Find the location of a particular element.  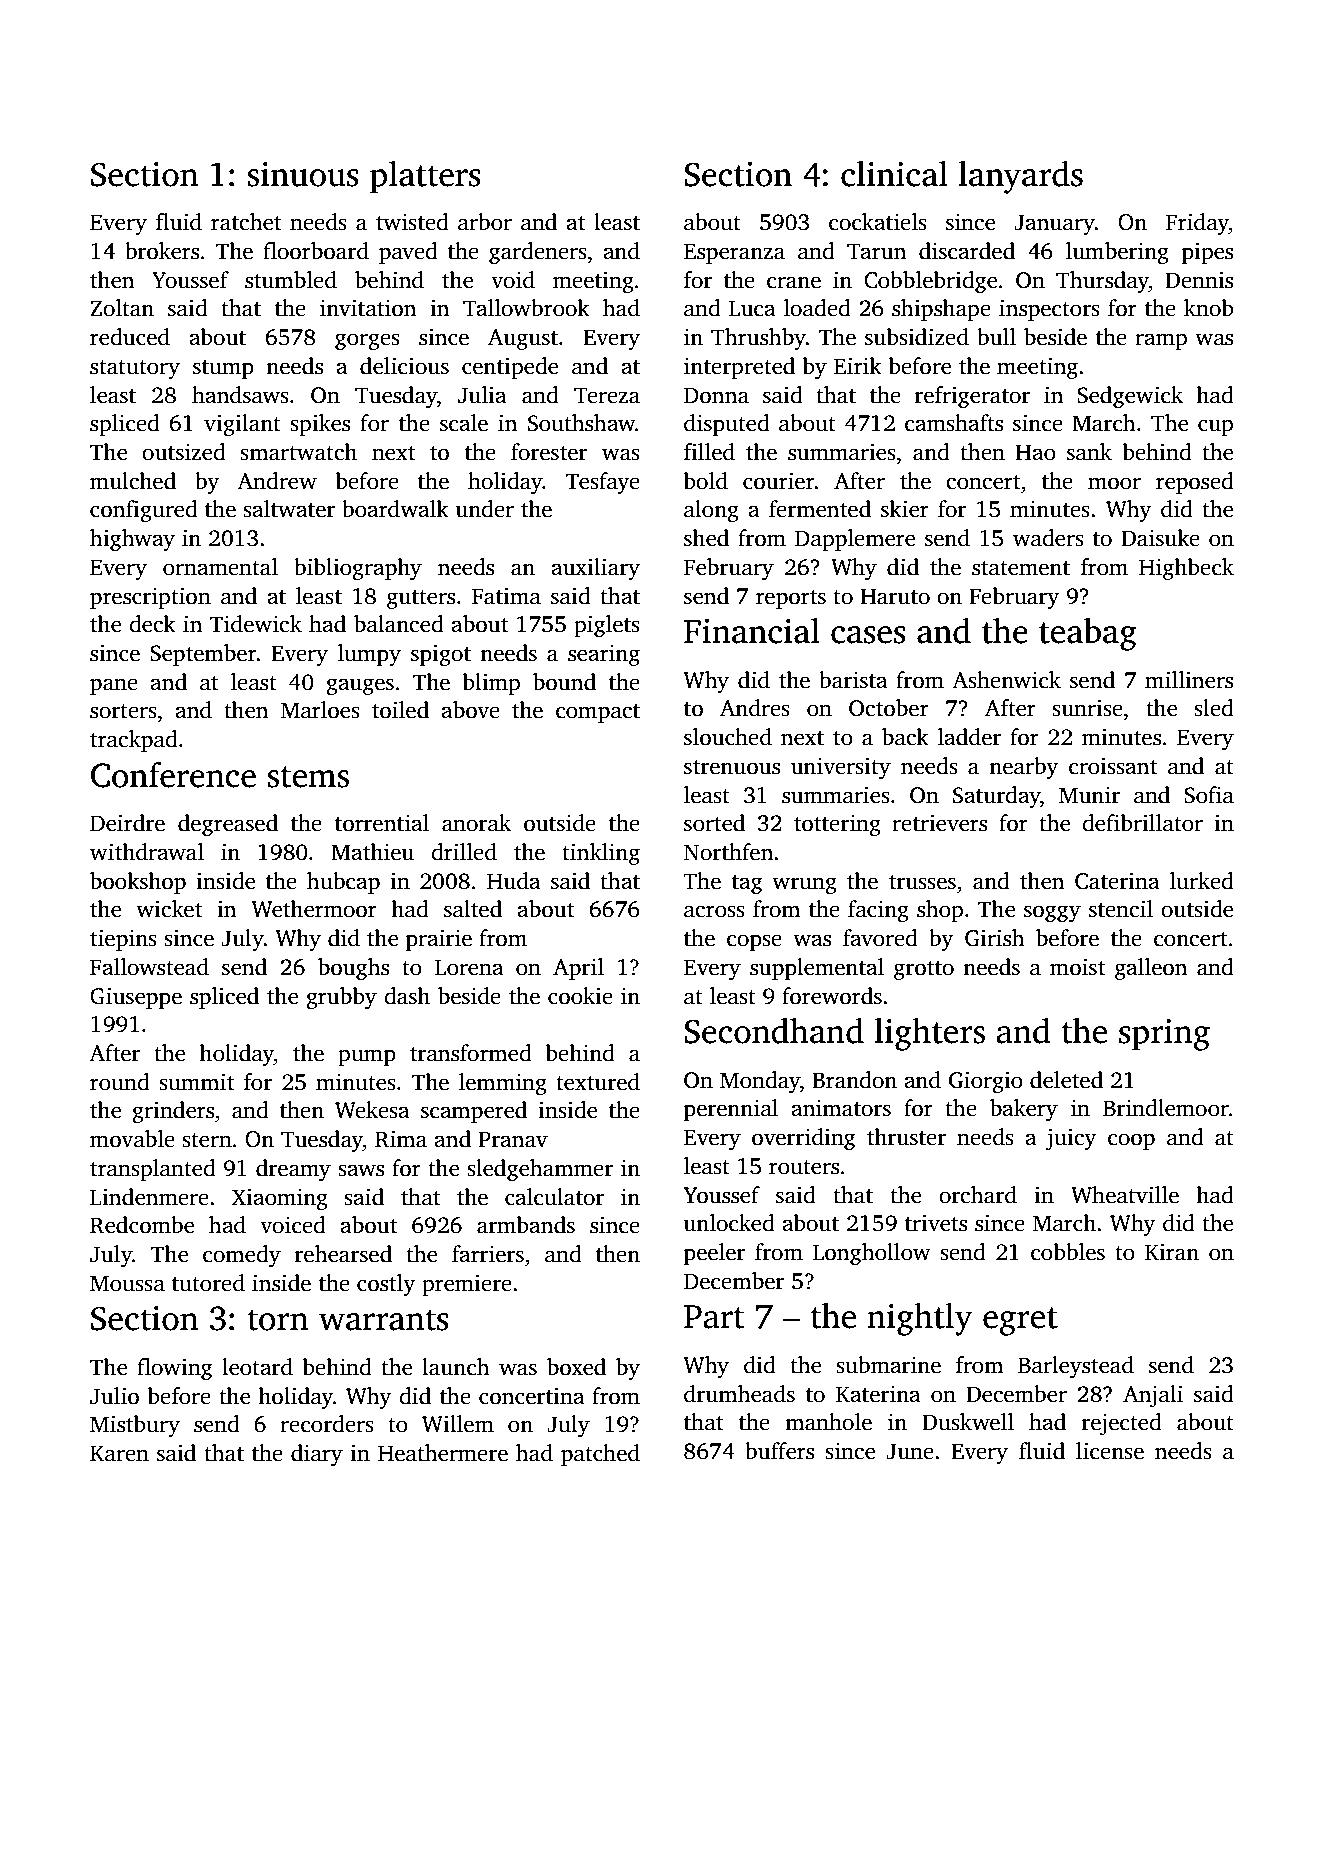

arbor is located at coordinates (485, 222).
